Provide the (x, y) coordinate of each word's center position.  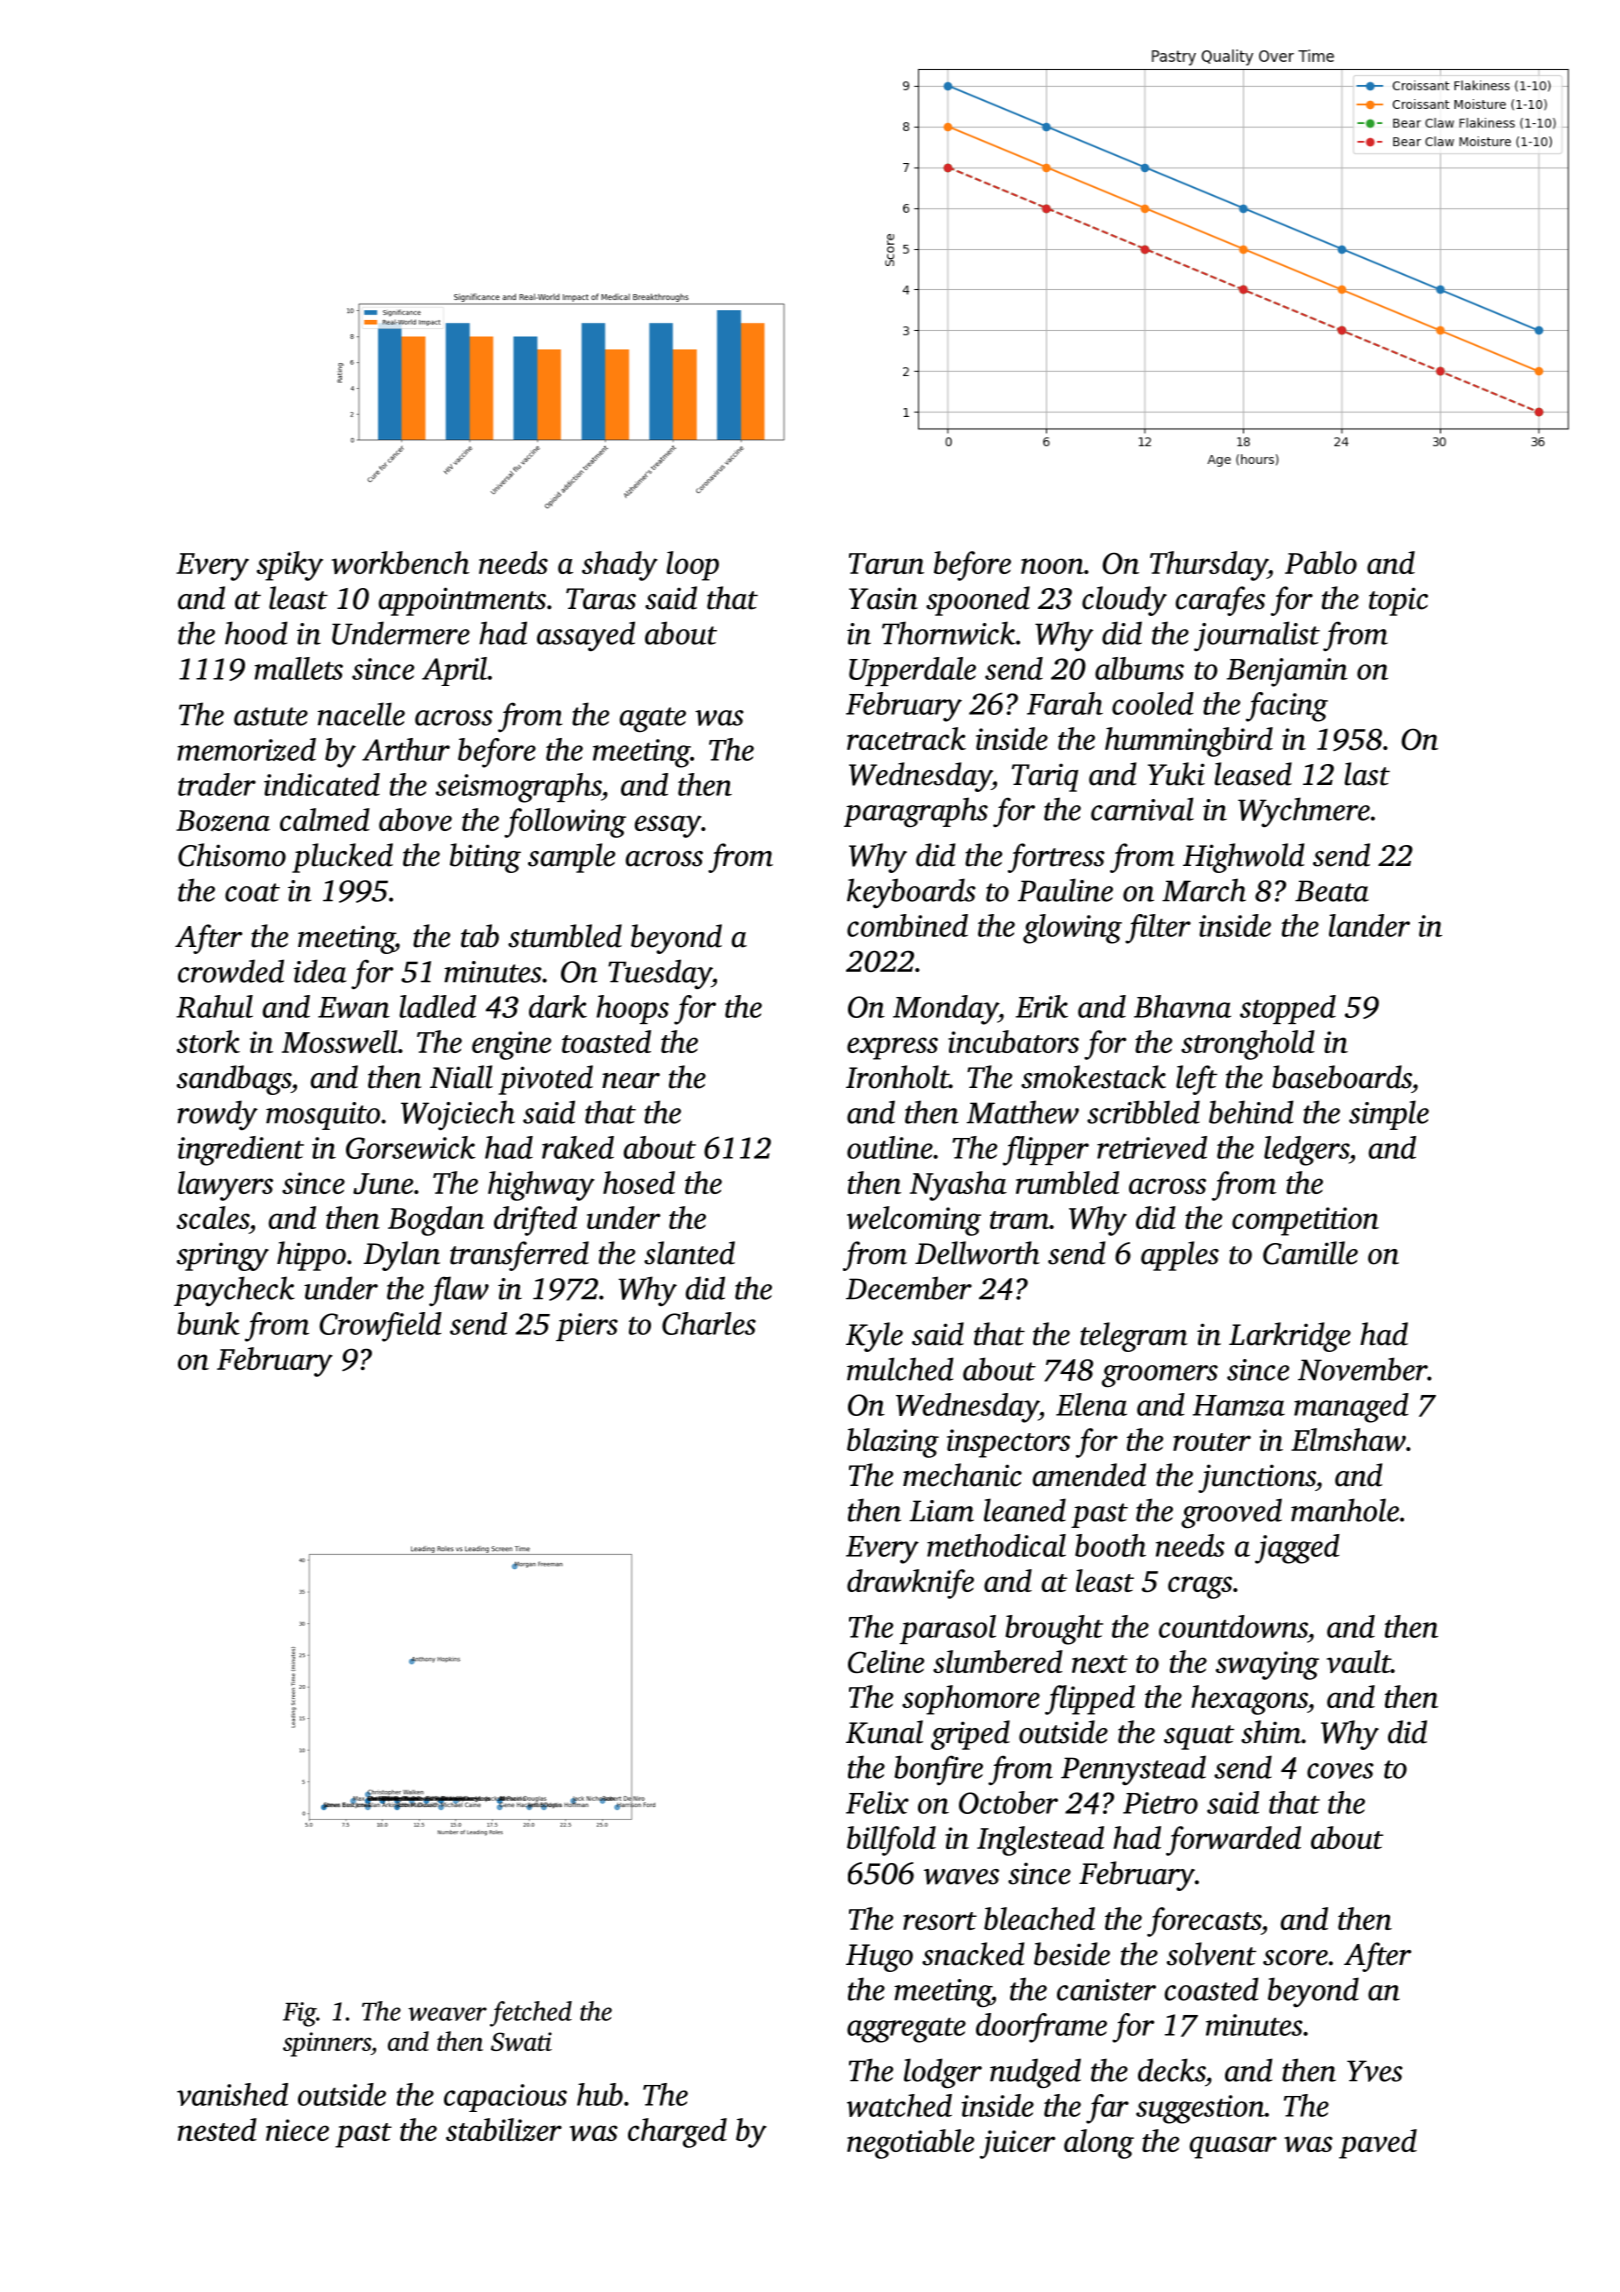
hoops (633, 1009)
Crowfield (380, 1327)
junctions (1257, 1478)
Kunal (884, 1732)
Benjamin (1287, 672)
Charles (709, 1323)
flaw (459, 1291)
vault (1359, 1661)
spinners (327, 2044)
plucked (342, 858)
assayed (586, 636)
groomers (1160, 1376)
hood (256, 633)
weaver (447, 2014)
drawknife (910, 1584)
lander (1369, 925)
